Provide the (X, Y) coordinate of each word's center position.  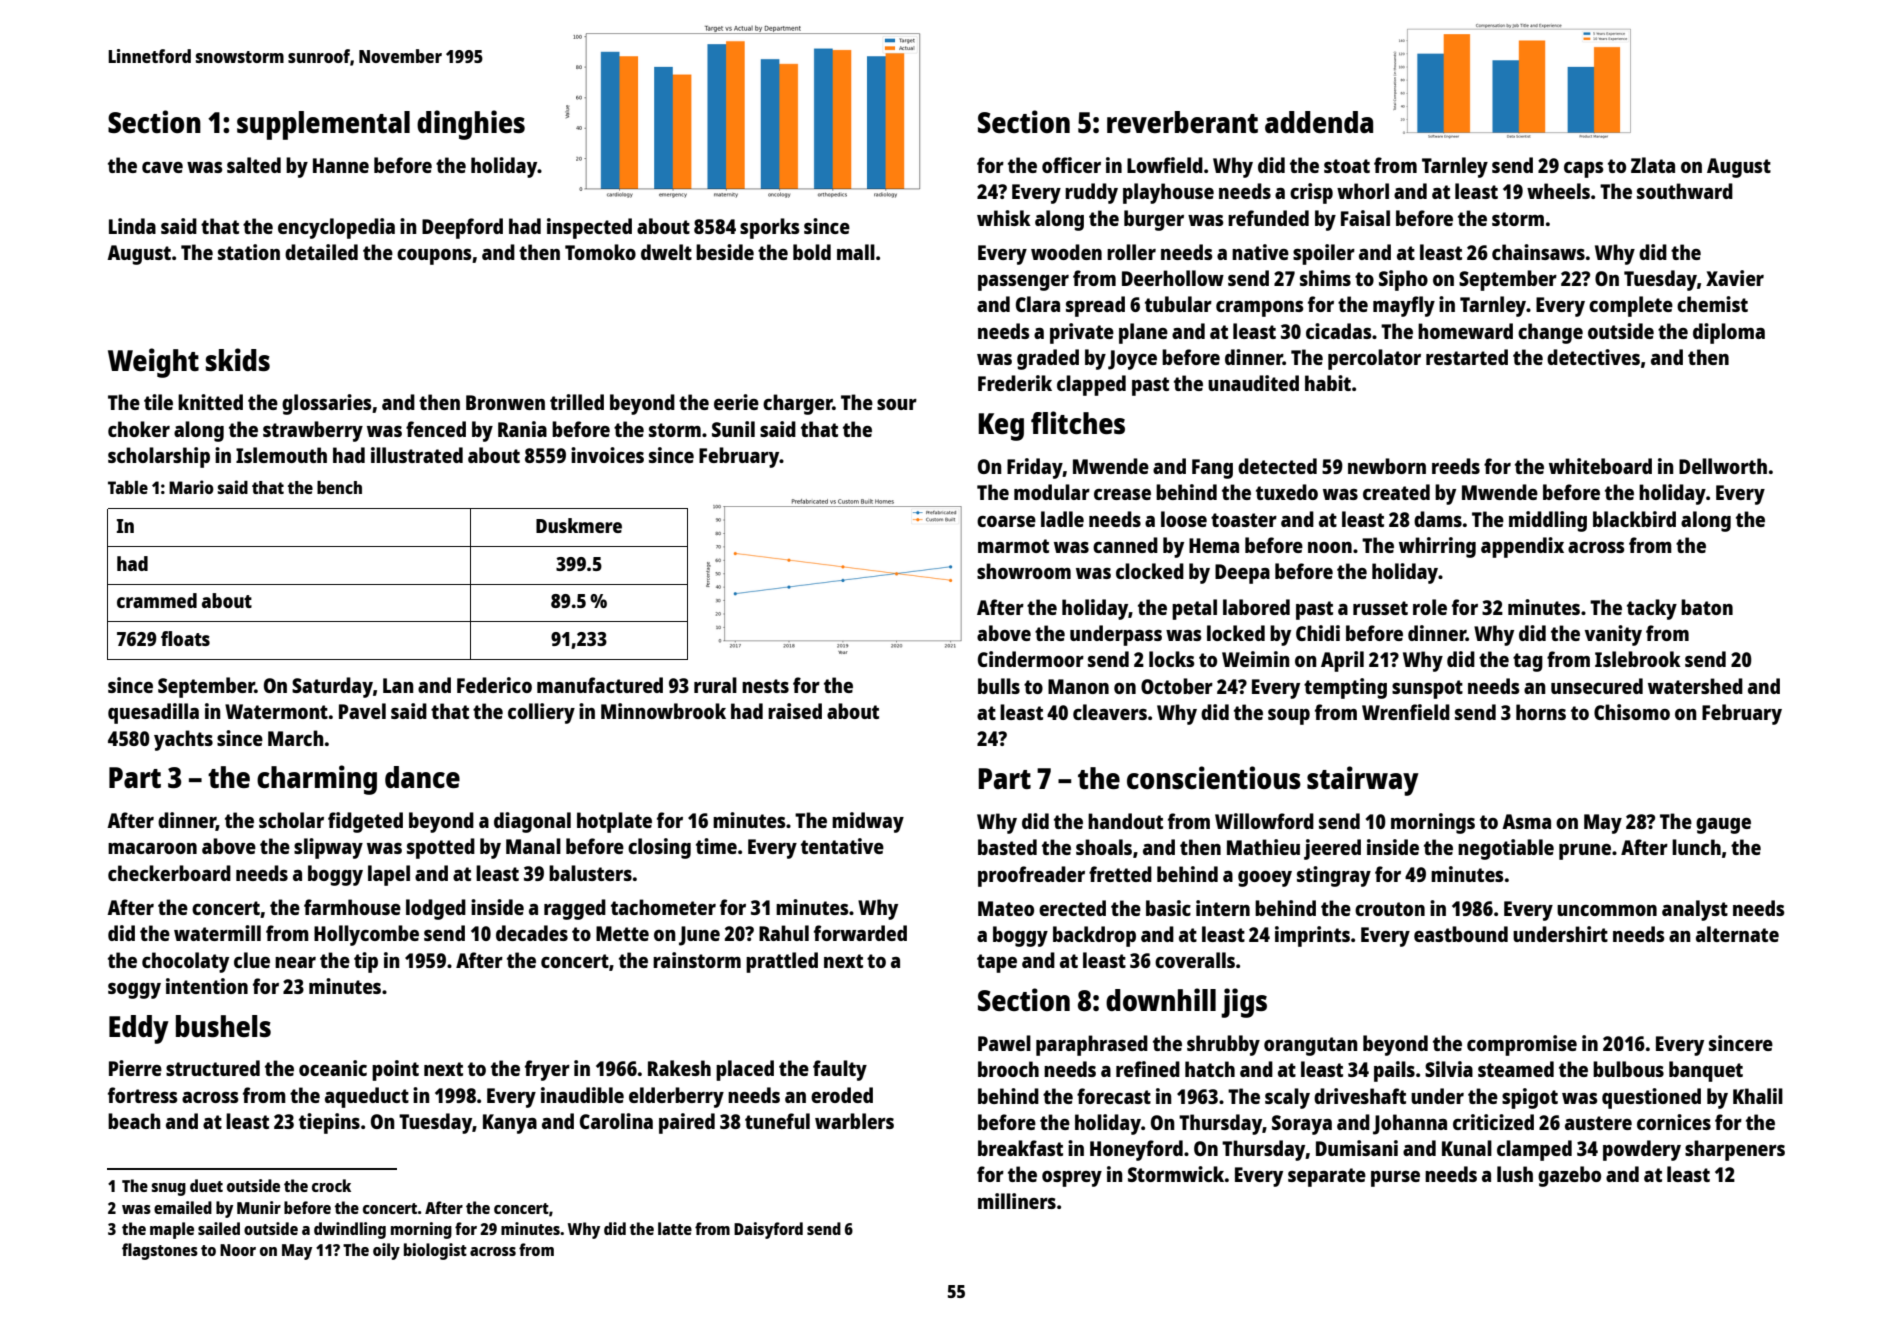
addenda (1319, 122)
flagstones (160, 1251)
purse (1395, 1179)
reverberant (1182, 122)
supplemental (323, 125)
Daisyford (768, 1230)
